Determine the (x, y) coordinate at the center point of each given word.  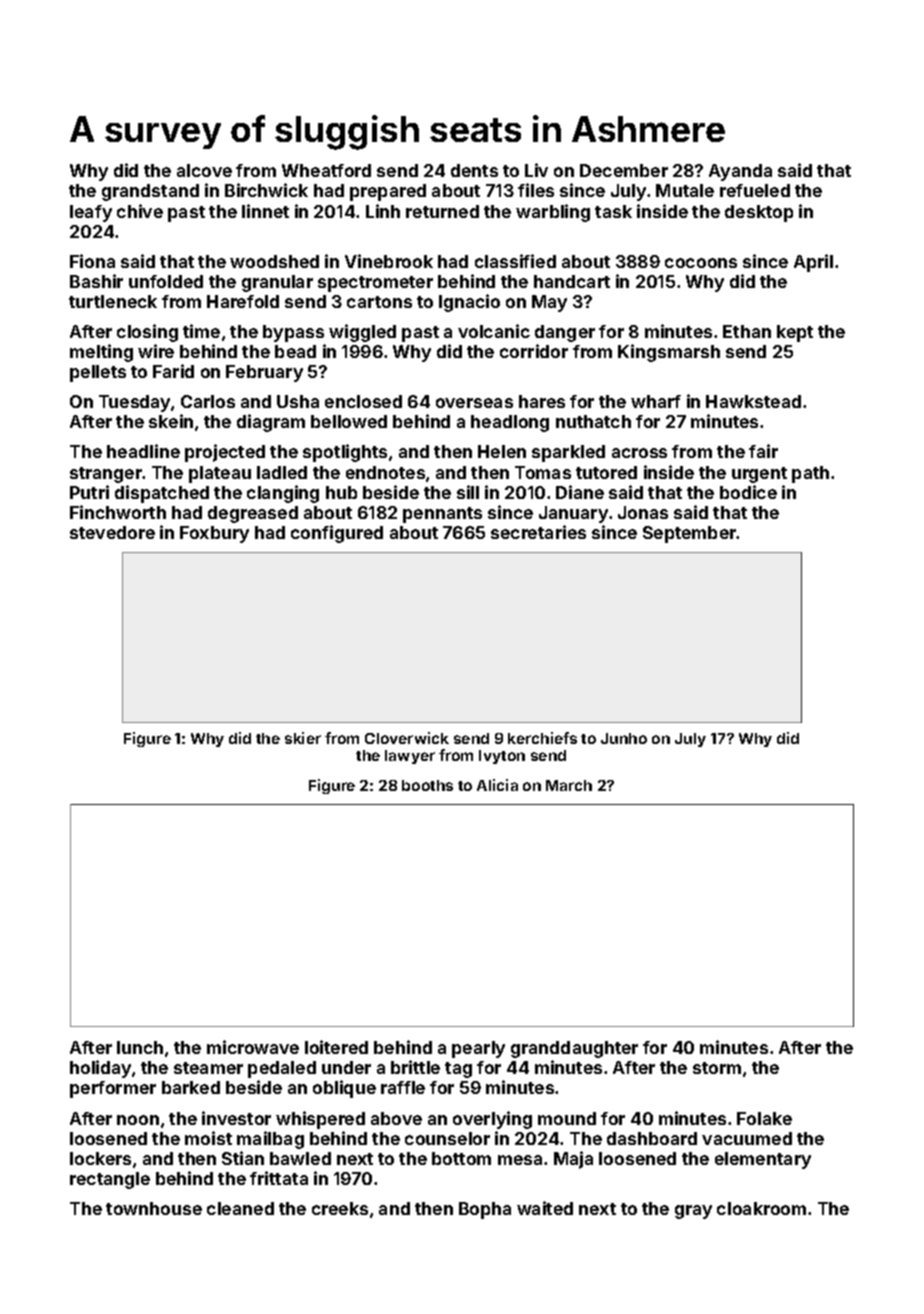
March (569, 785)
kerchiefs (542, 738)
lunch (140, 1047)
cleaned (240, 1208)
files (536, 190)
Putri (89, 492)
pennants (442, 515)
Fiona (92, 261)
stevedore (112, 532)
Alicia (497, 785)
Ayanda (740, 172)
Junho (624, 738)
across (639, 453)
